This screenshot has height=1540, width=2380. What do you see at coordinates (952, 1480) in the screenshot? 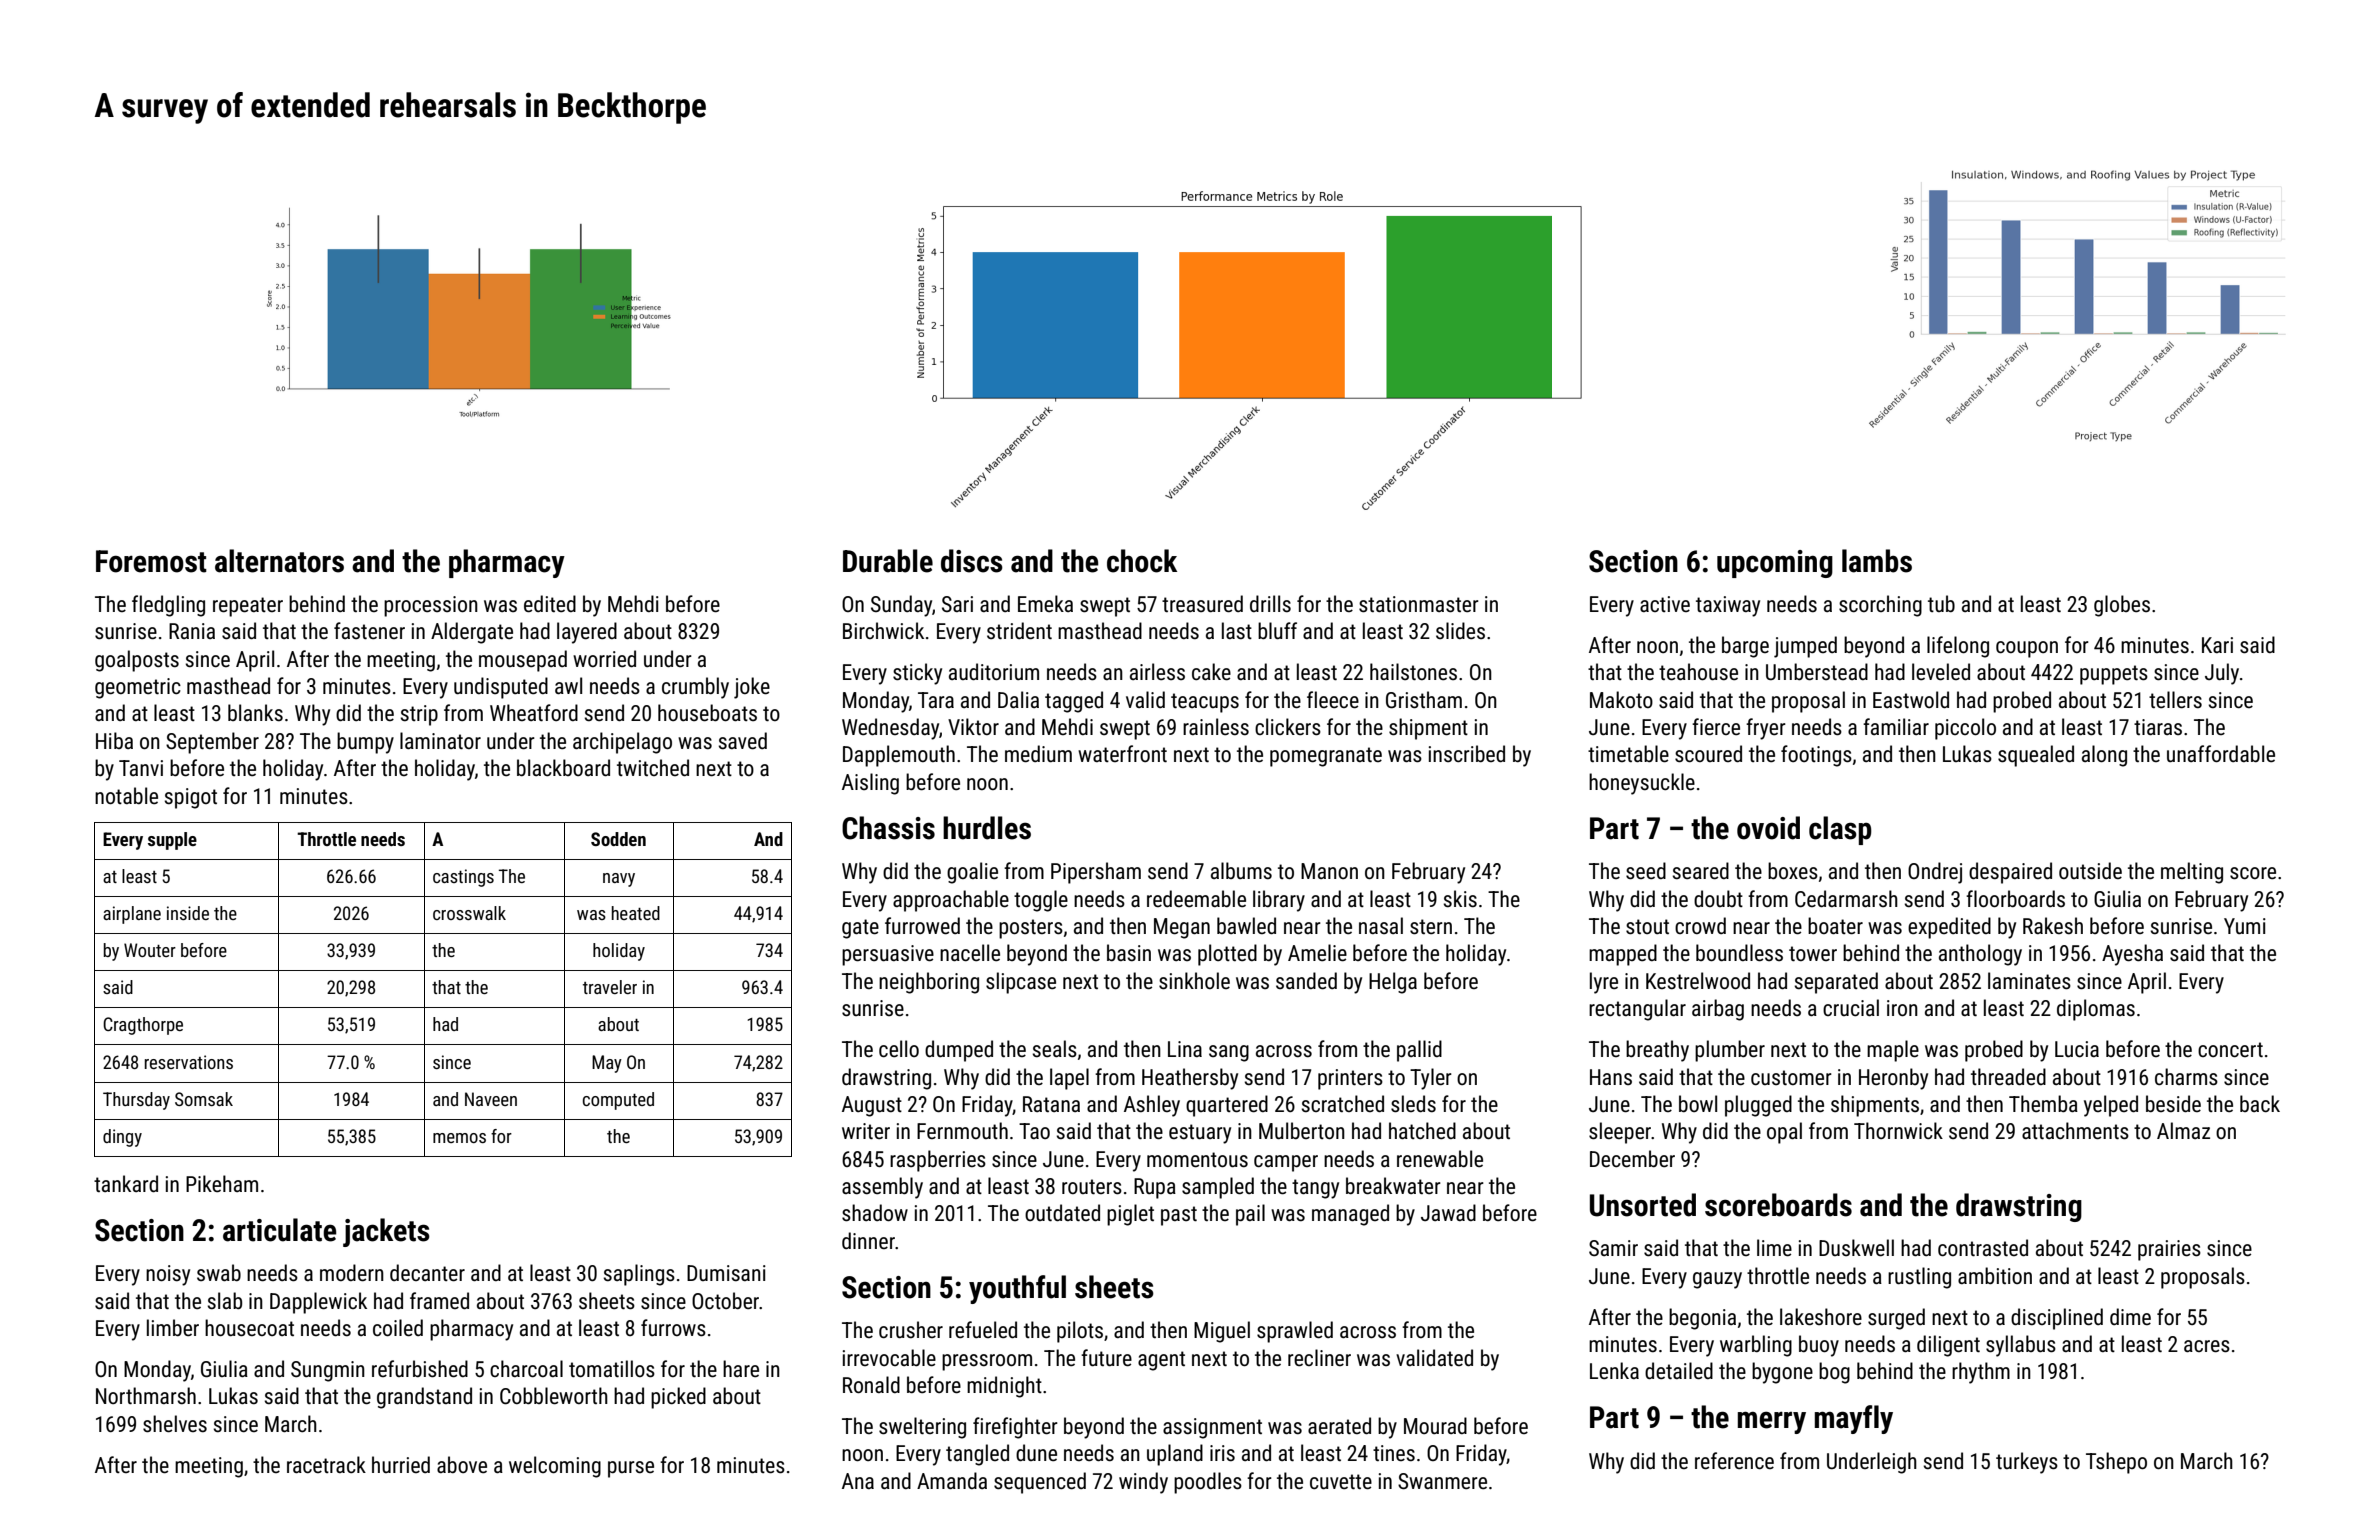
I see `Amanda` at bounding box center [952, 1480].
